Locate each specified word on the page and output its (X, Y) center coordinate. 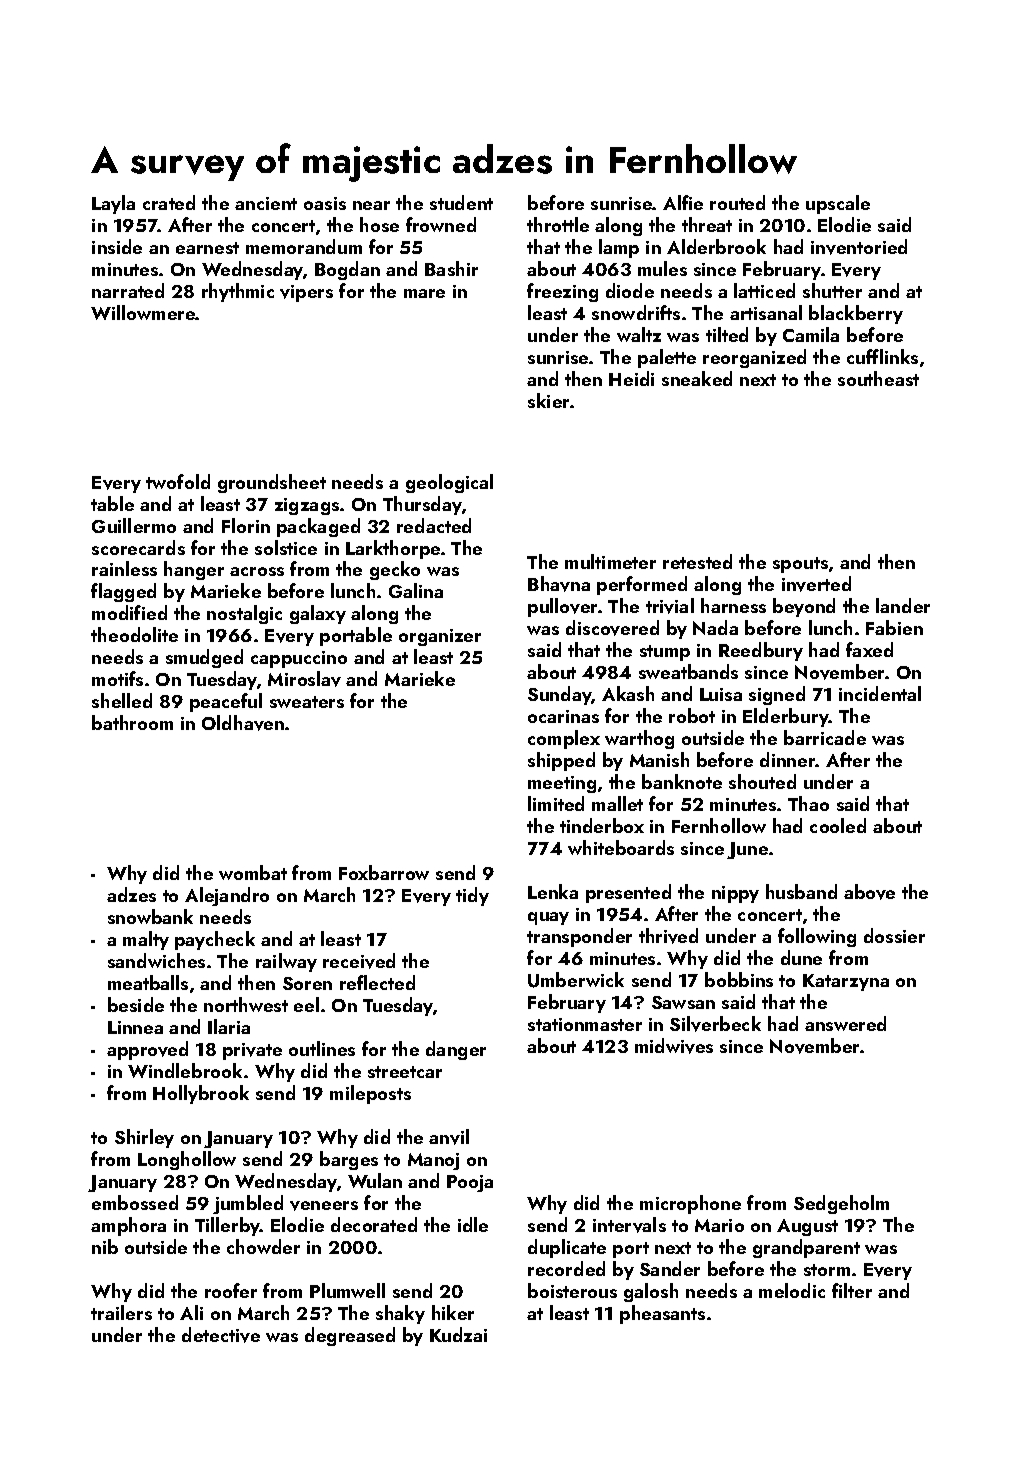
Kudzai (458, 1334)
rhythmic (238, 292)
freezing (562, 292)
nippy (735, 894)
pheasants (662, 1314)
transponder (579, 937)
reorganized (754, 358)
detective (221, 1335)
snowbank (150, 916)
